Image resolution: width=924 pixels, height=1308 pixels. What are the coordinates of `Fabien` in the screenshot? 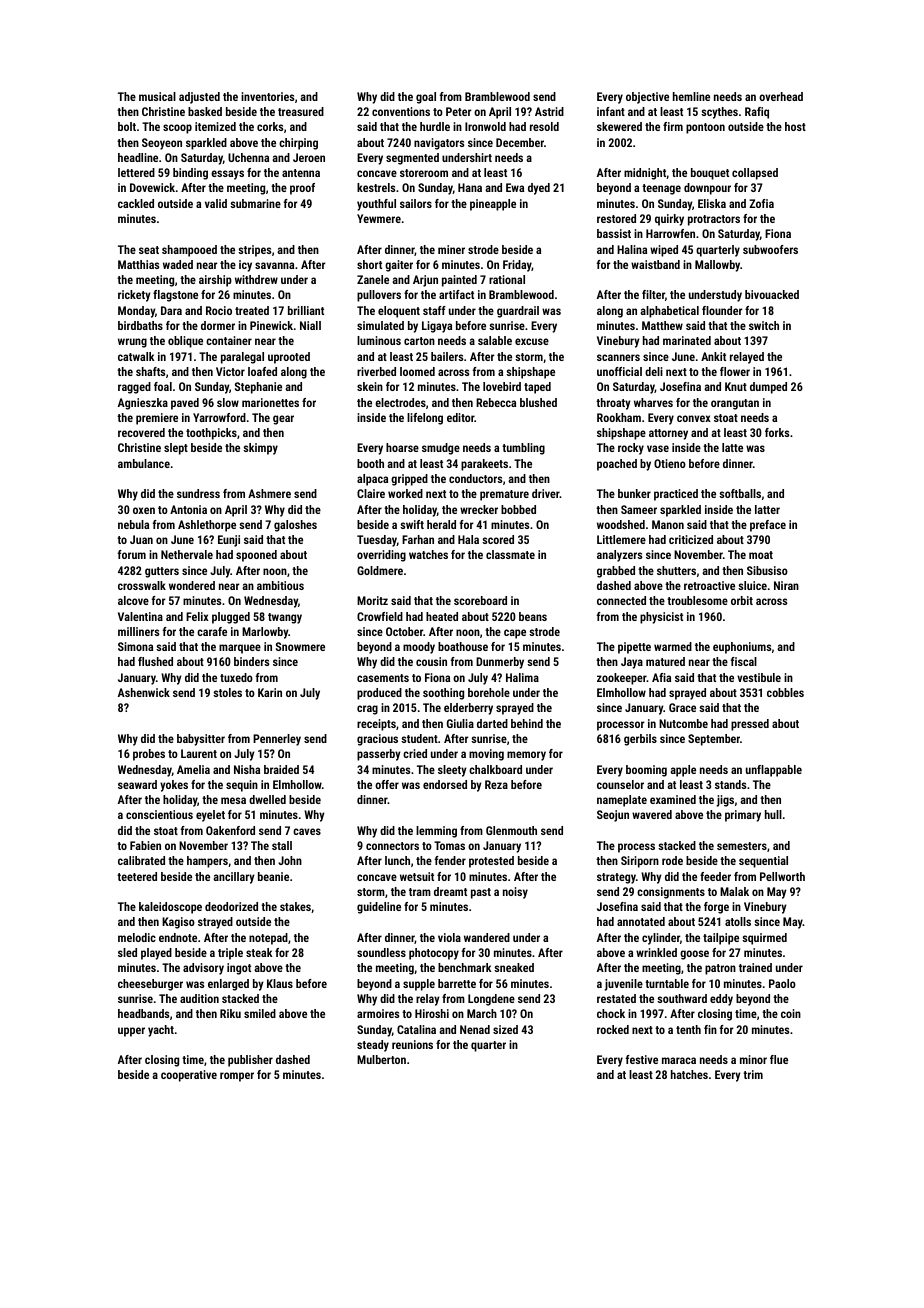 It's located at (145, 845).
